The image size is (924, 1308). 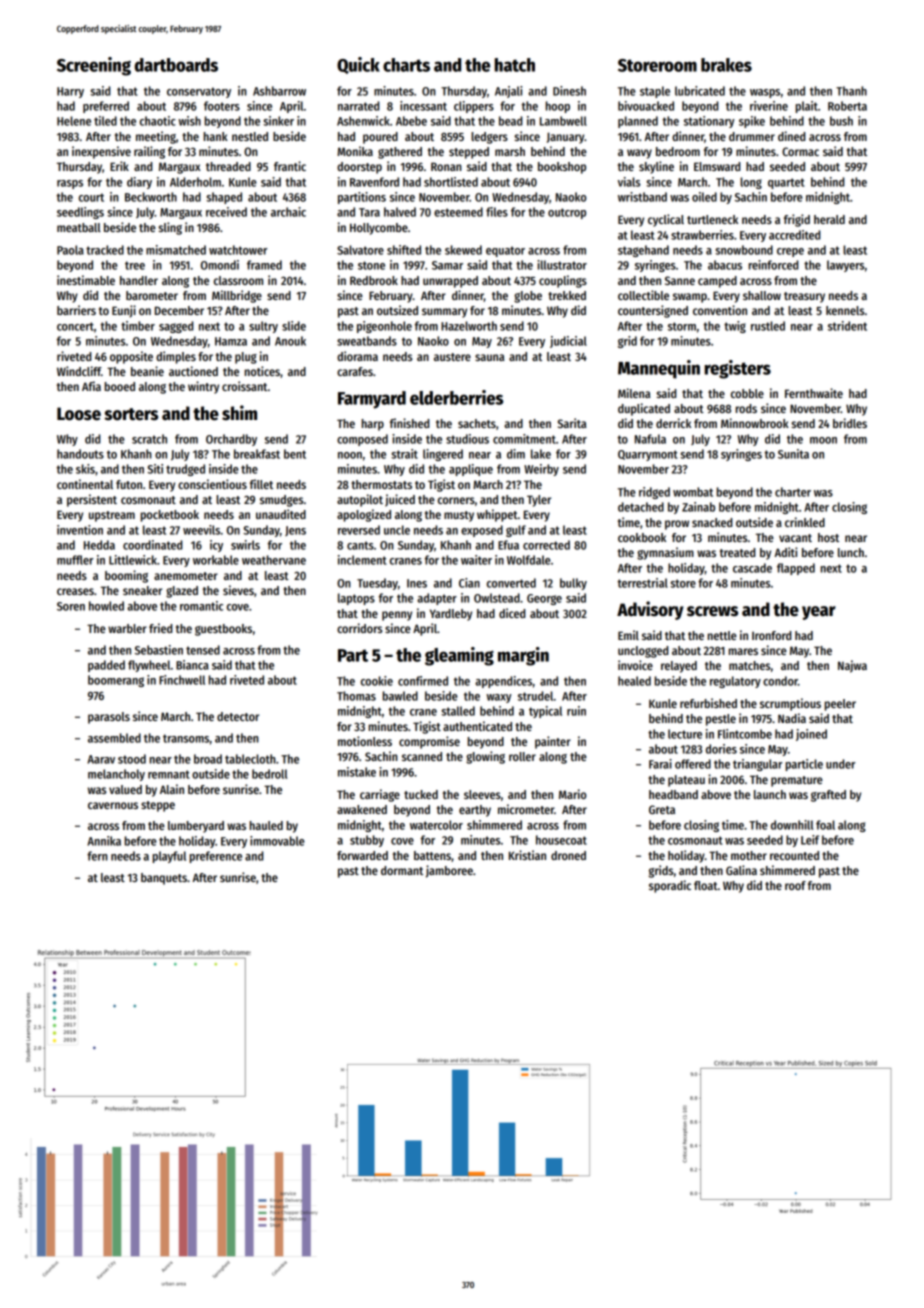 I want to click on rustled, so click(x=768, y=326).
